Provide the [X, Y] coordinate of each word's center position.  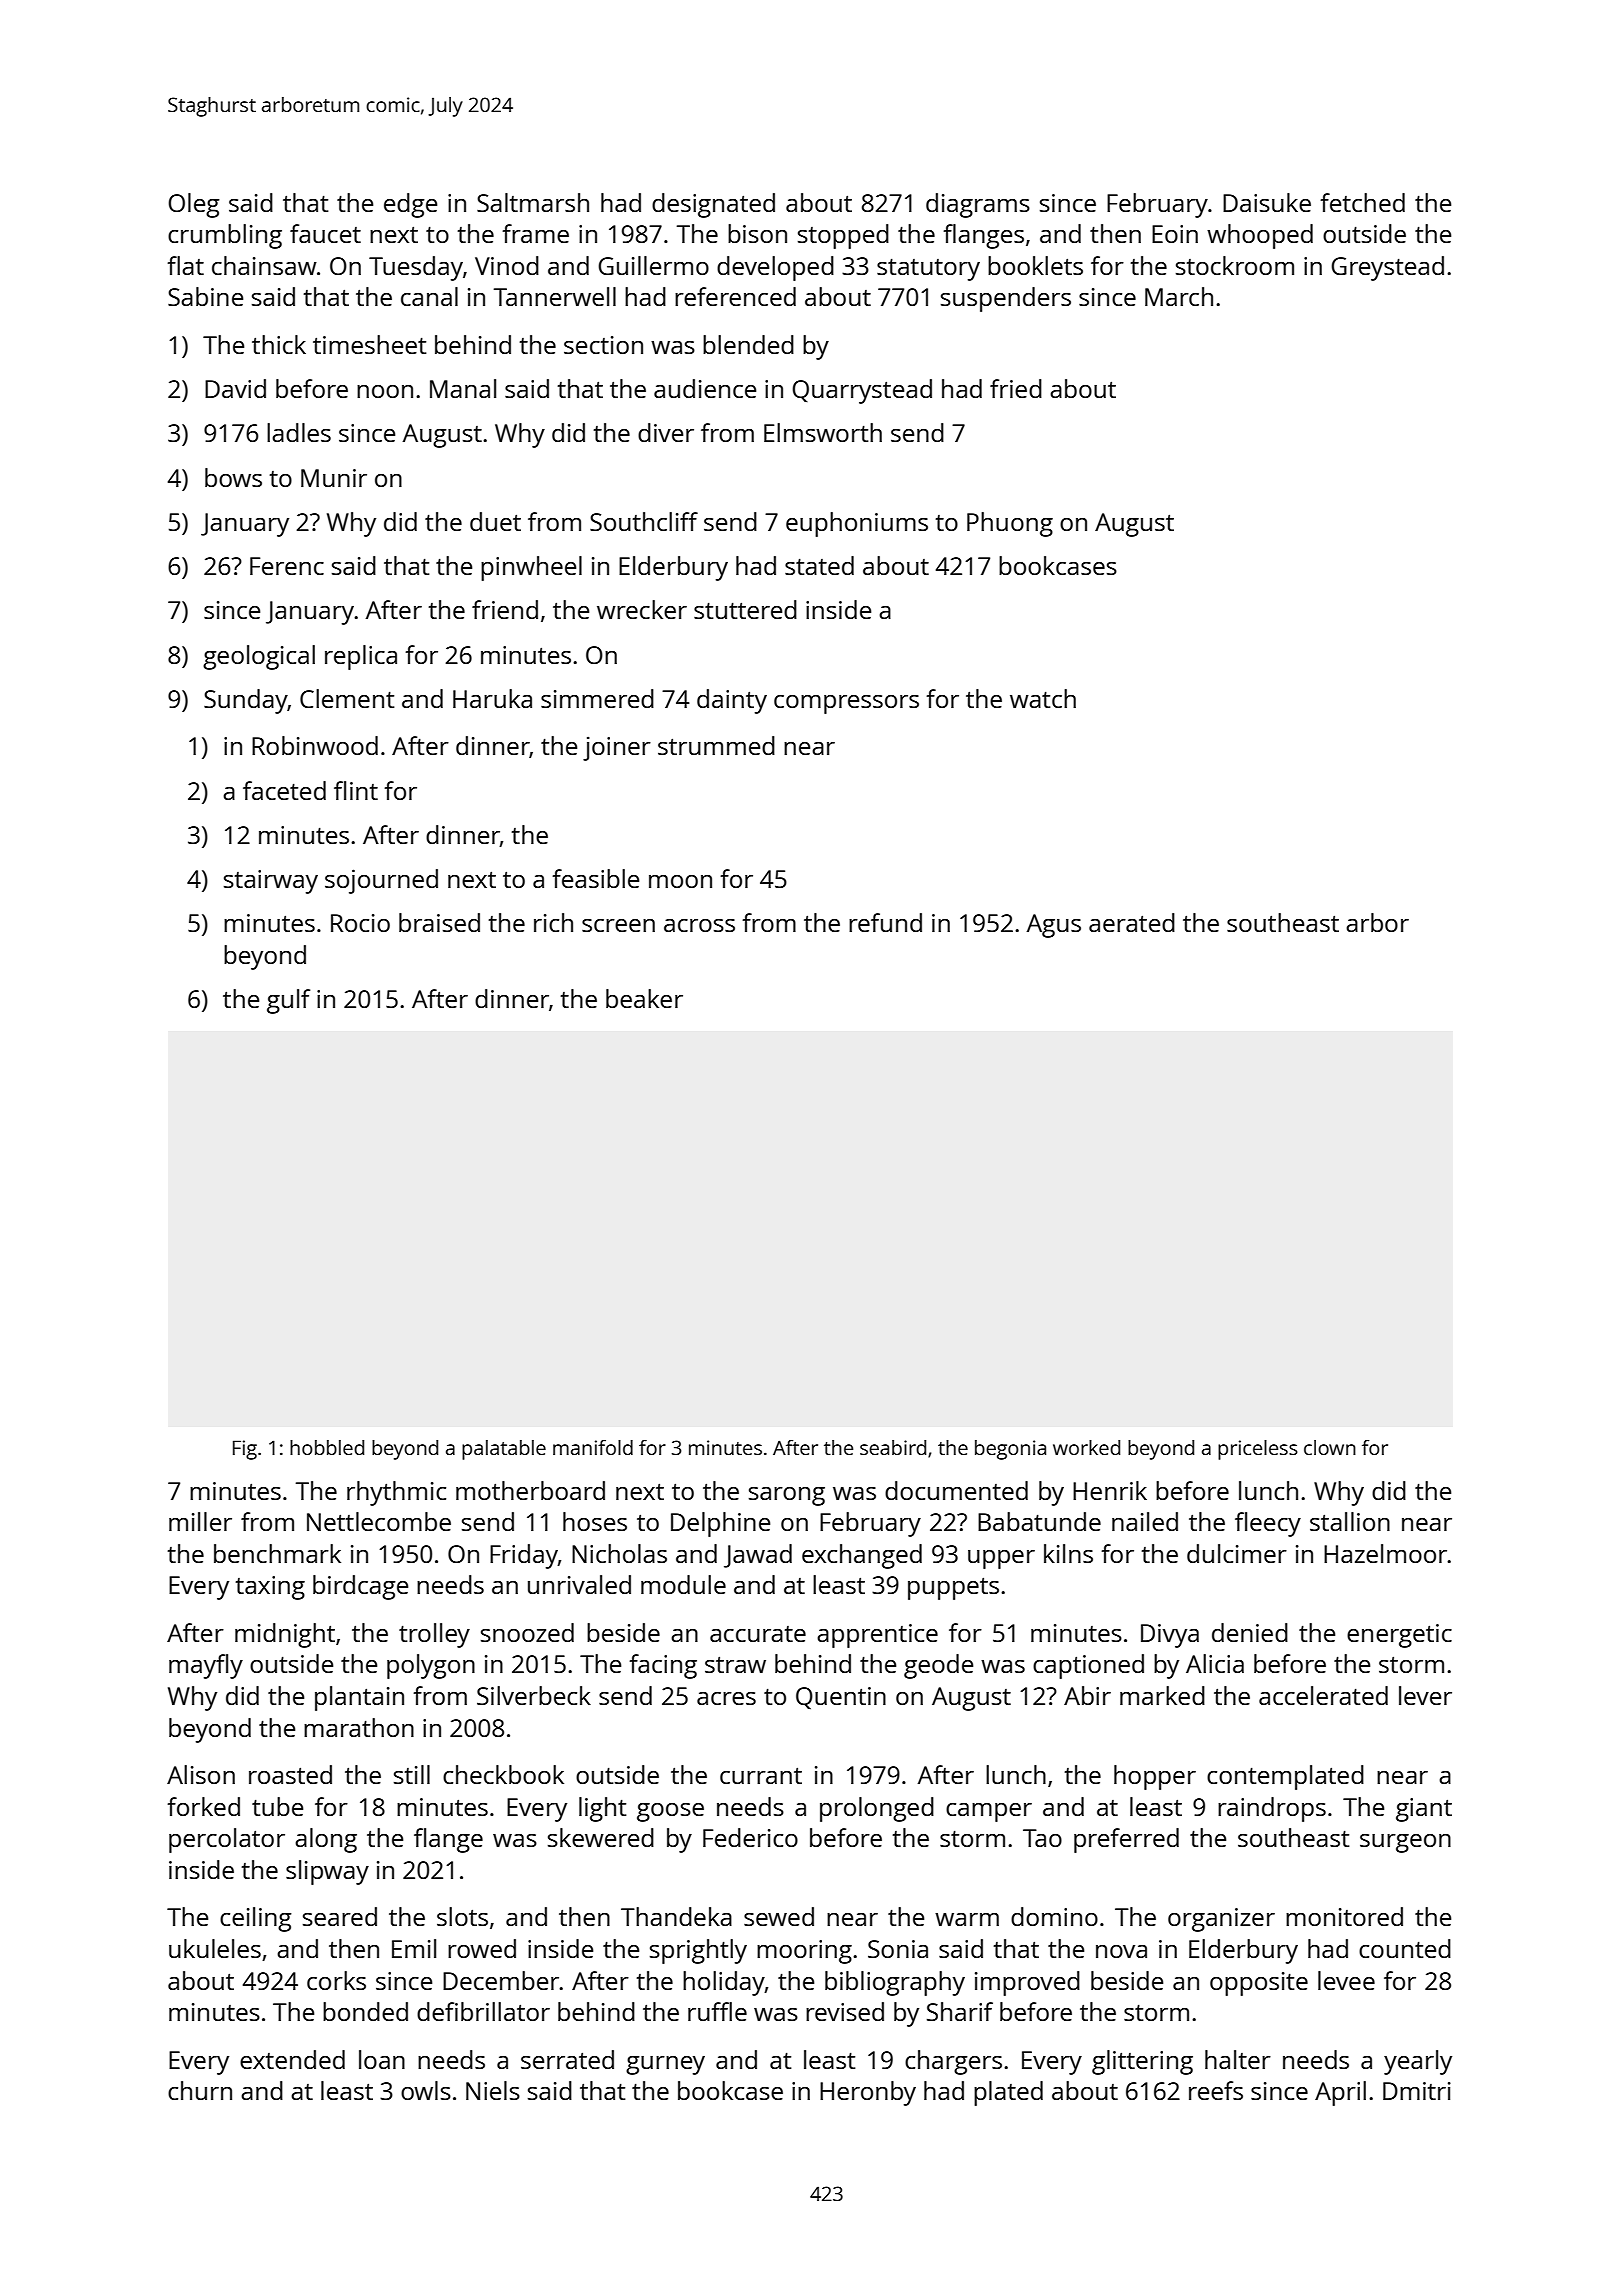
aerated [1132, 922]
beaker [644, 998]
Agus [1054, 926]
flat [186, 265]
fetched [1363, 202]
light [602, 1809]
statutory [928, 269]
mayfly [206, 1666]
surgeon [1405, 1843]
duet [495, 521]
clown [1330, 1447]
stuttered [745, 609]
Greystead [1387, 268]
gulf [288, 1001]
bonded [365, 2011]
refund [885, 922]
